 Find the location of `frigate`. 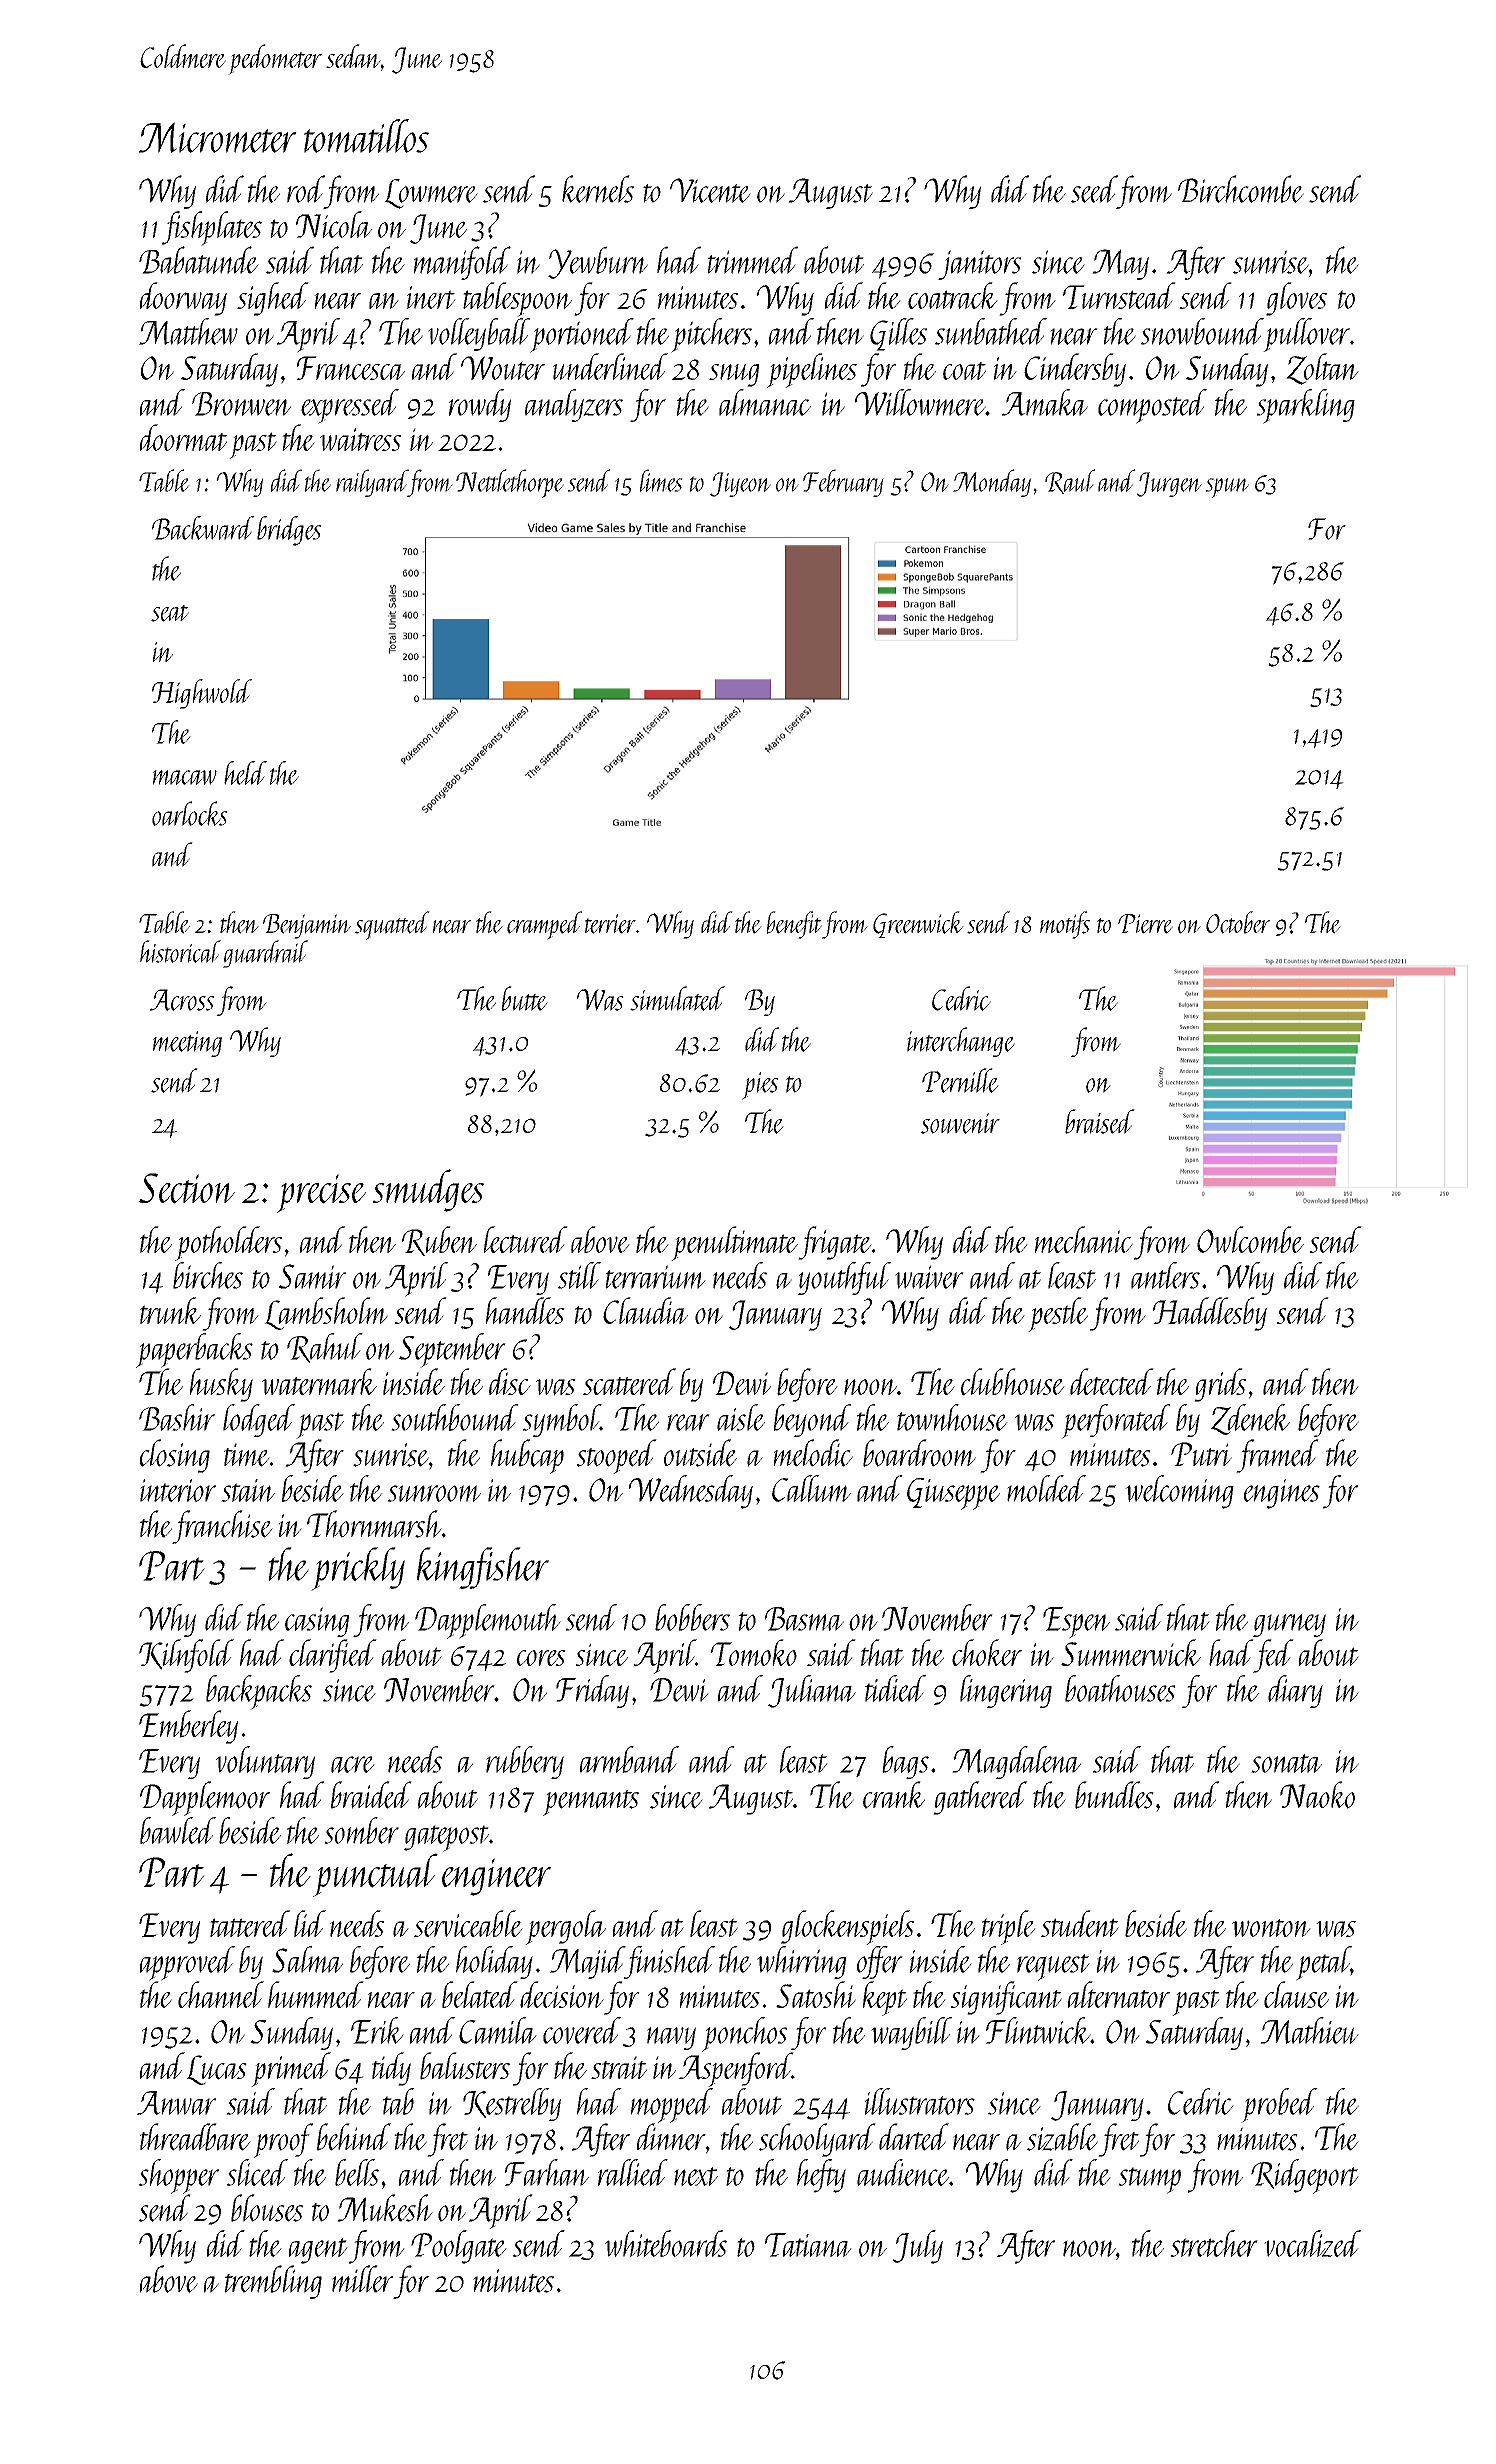

frigate is located at coordinates (835, 1243).
